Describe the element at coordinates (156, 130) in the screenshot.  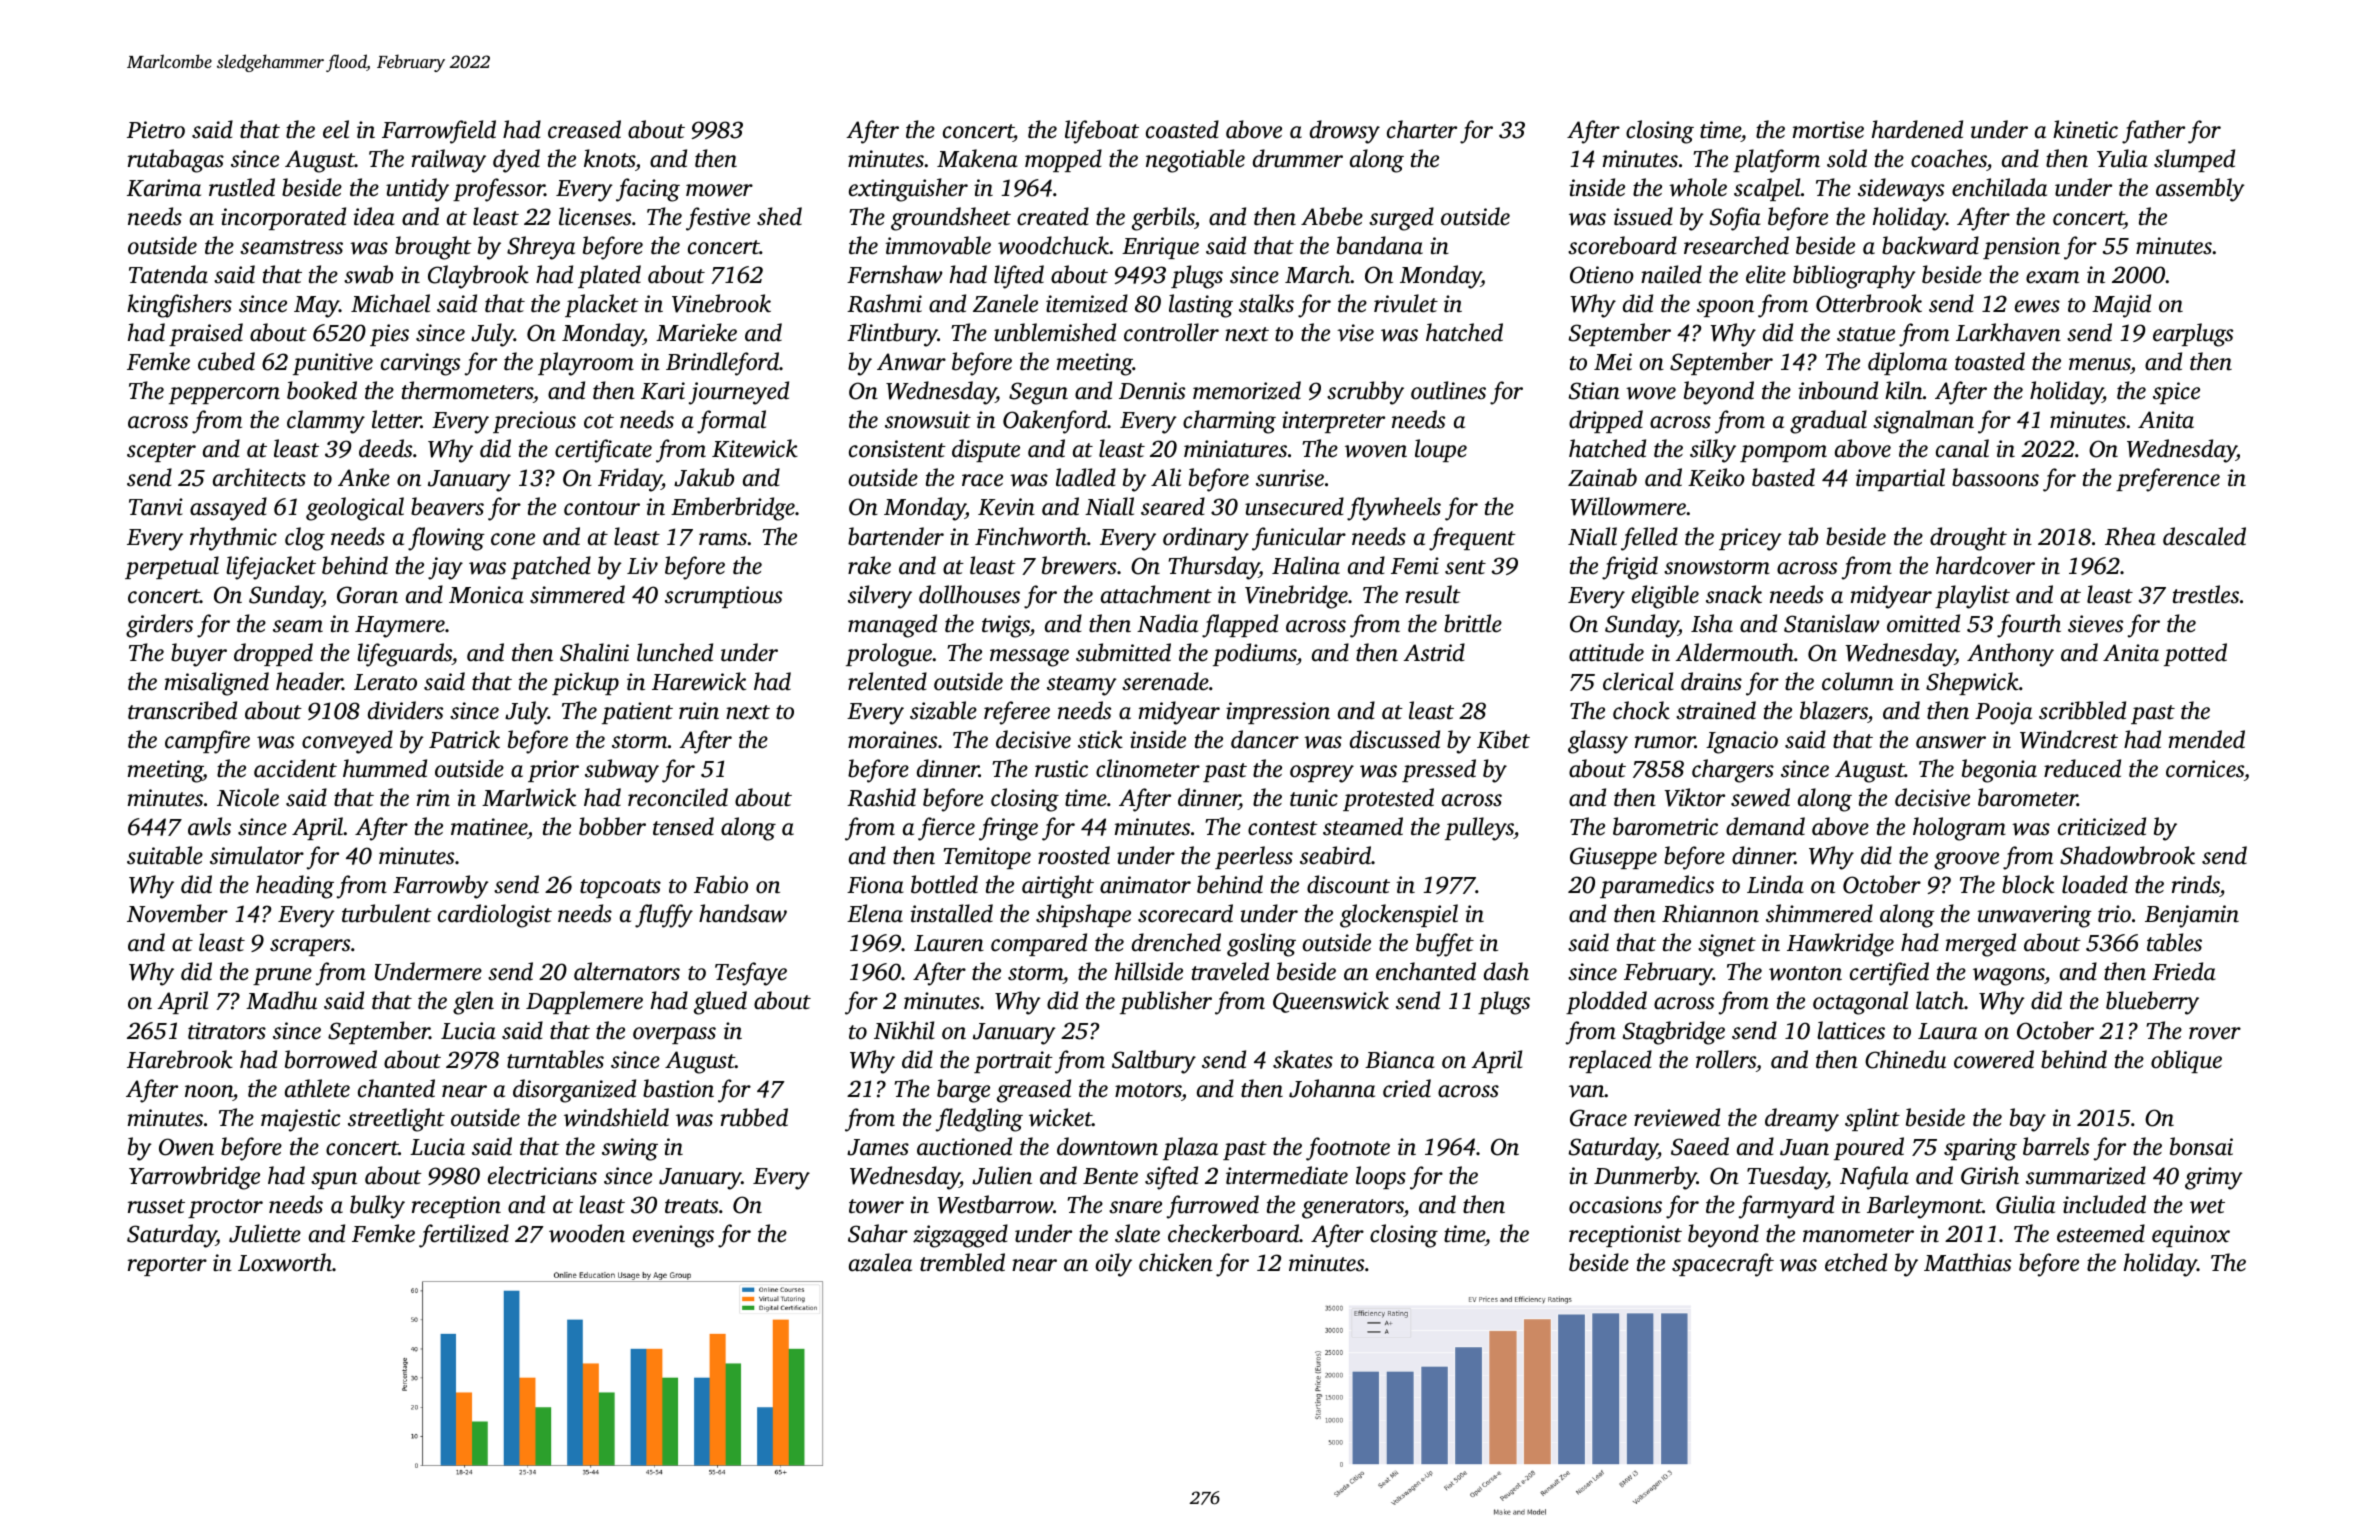
I see `Pietro` at that location.
